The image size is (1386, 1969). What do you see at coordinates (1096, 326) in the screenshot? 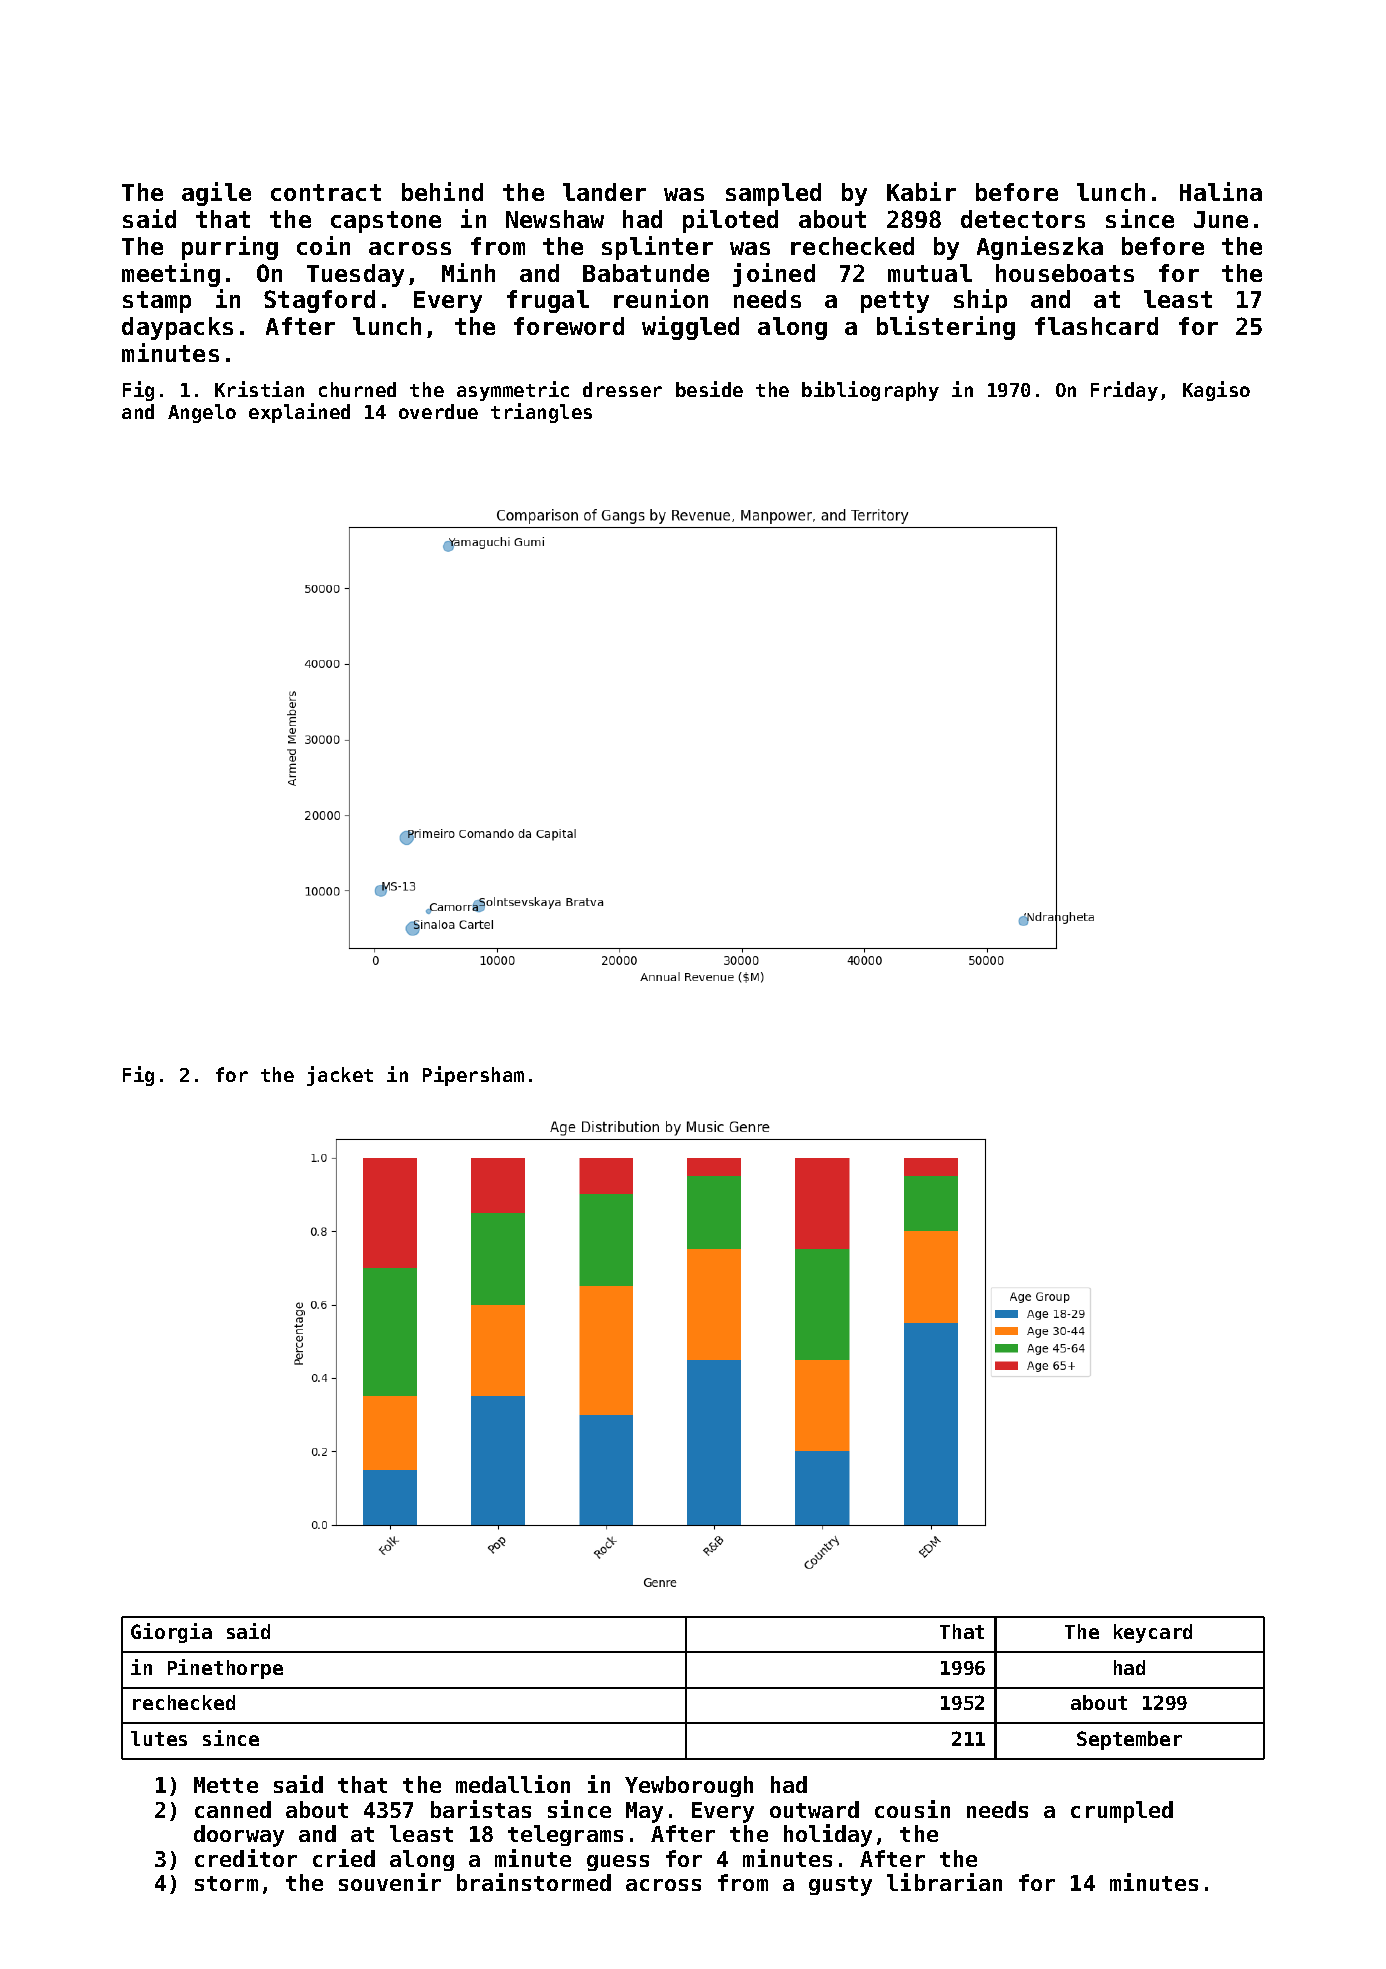
I see `flashcard` at bounding box center [1096, 326].
